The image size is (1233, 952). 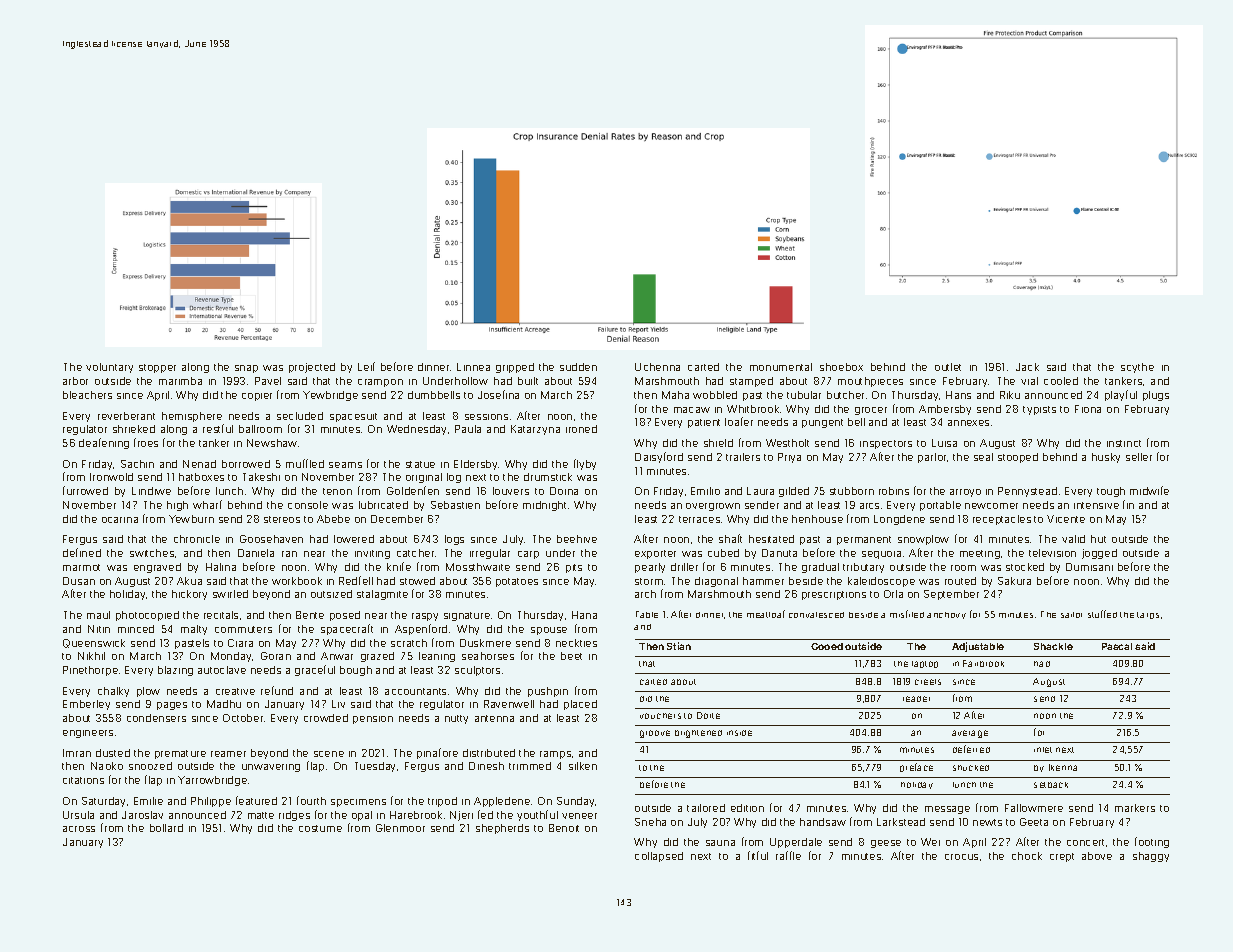 What do you see at coordinates (156, 718) in the screenshot?
I see `condensers` at bounding box center [156, 718].
